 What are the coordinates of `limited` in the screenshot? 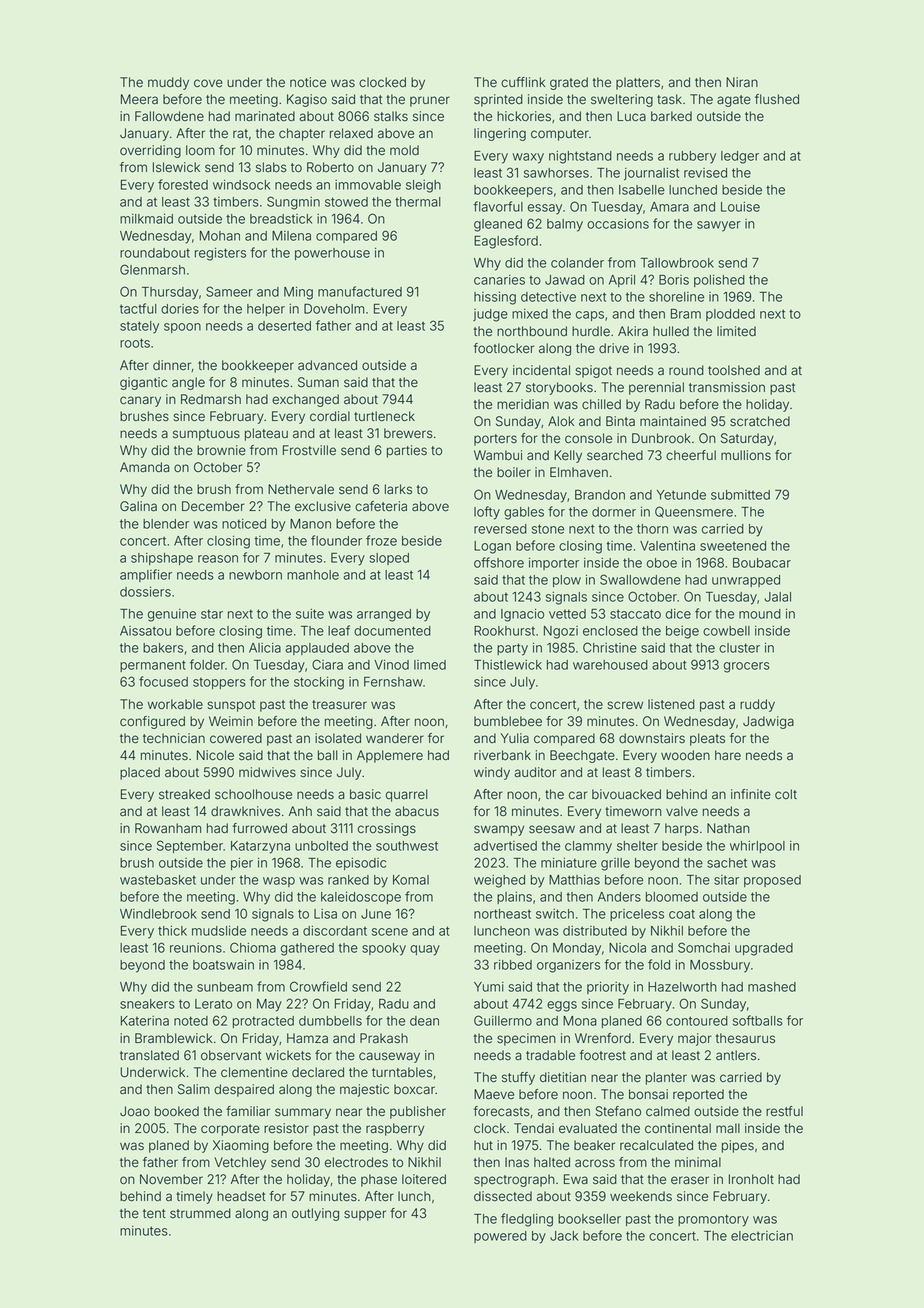 It's located at (736, 331).
